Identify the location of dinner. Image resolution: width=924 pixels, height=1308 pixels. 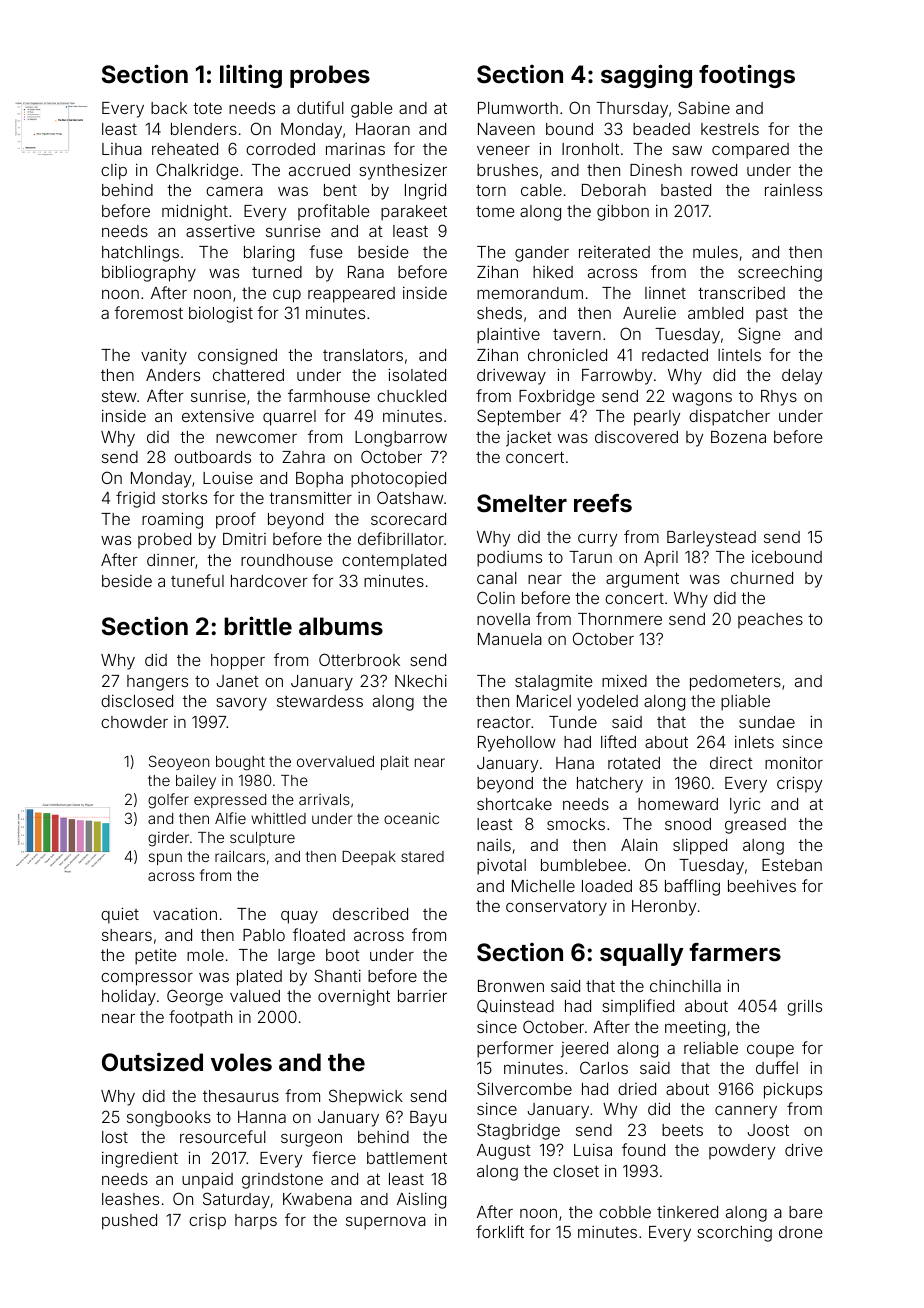
(171, 560).
